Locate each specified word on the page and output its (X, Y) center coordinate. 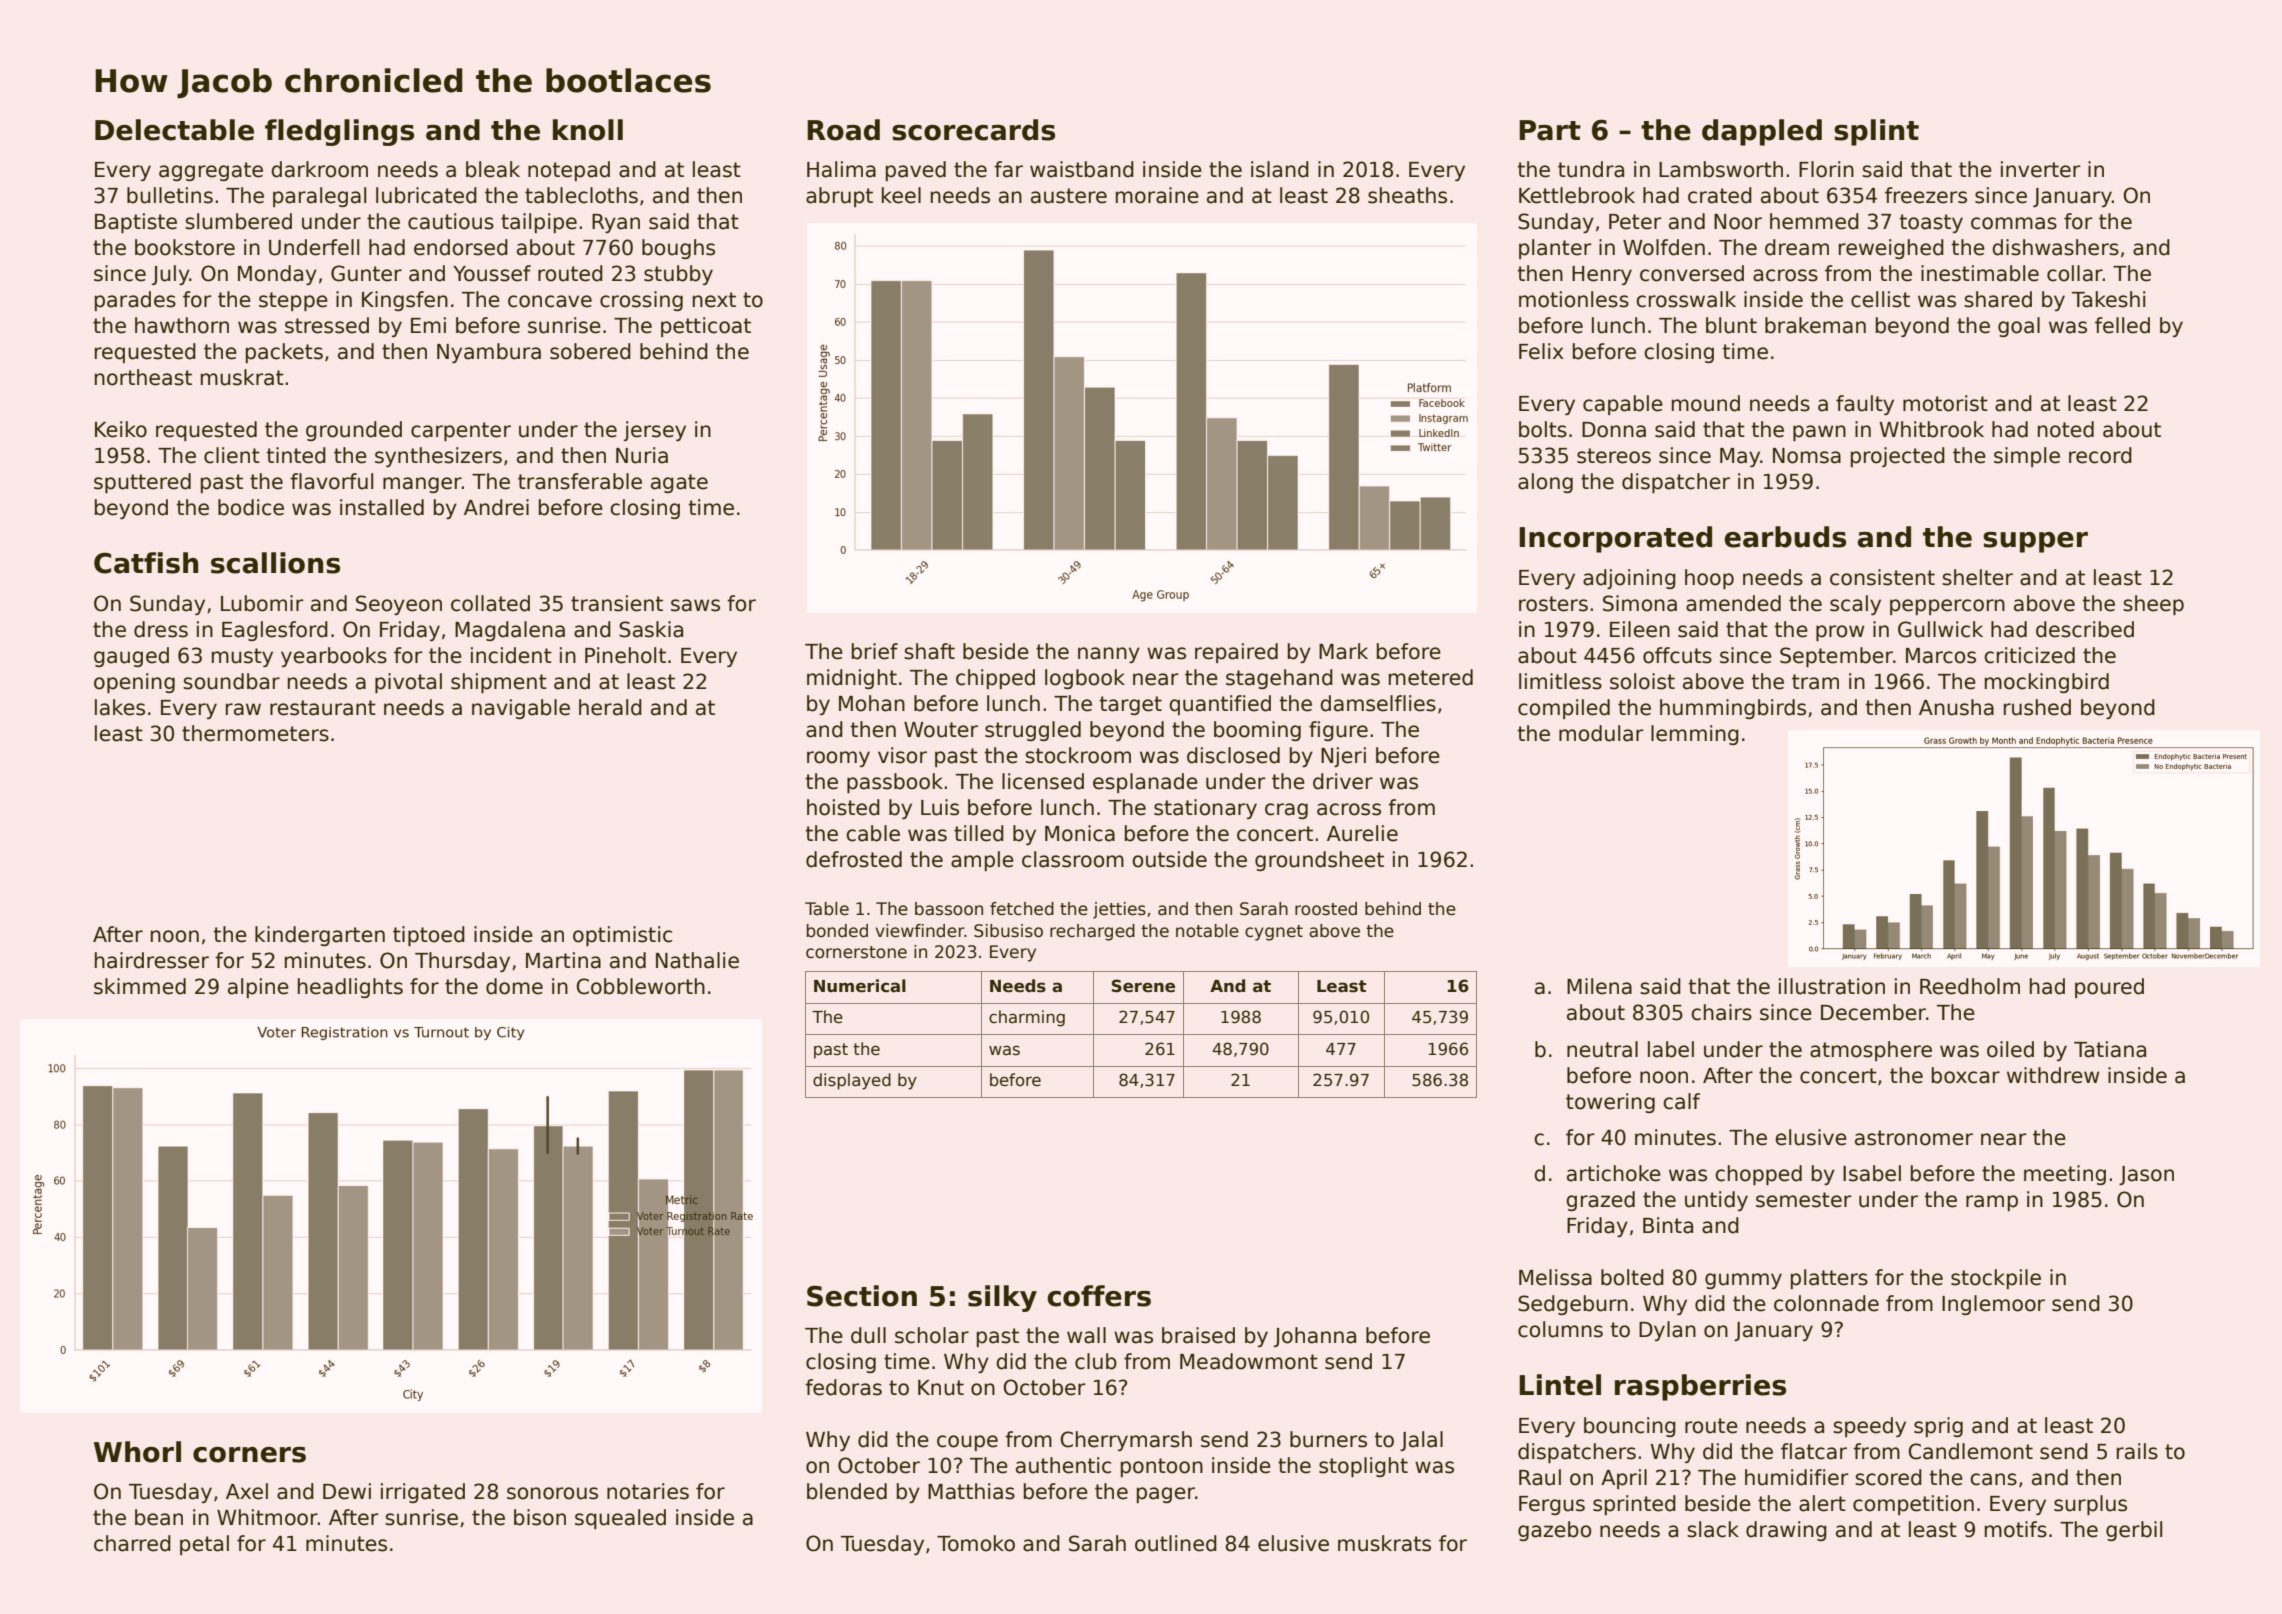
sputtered (142, 483)
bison (540, 1517)
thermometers (255, 733)
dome (514, 986)
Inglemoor (1993, 1305)
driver (1343, 781)
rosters (1553, 604)
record (2100, 455)
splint (1876, 132)
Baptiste (136, 223)
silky (1002, 1298)
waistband (1082, 169)
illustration (1832, 986)
